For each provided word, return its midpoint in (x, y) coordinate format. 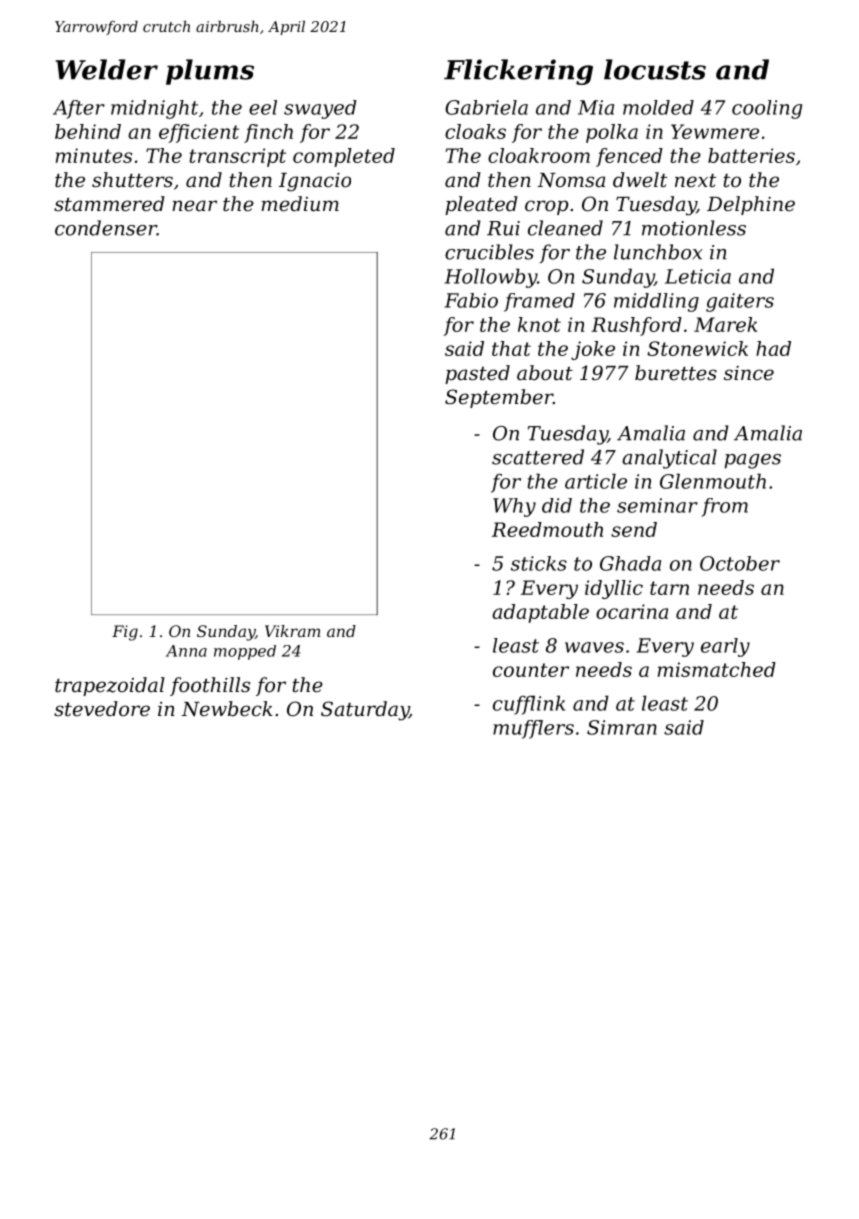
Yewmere (715, 131)
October (740, 563)
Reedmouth (547, 529)
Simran (622, 727)
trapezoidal (110, 686)
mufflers (533, 729)
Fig (125, 633)
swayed (320, 109)
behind (88, 131)
